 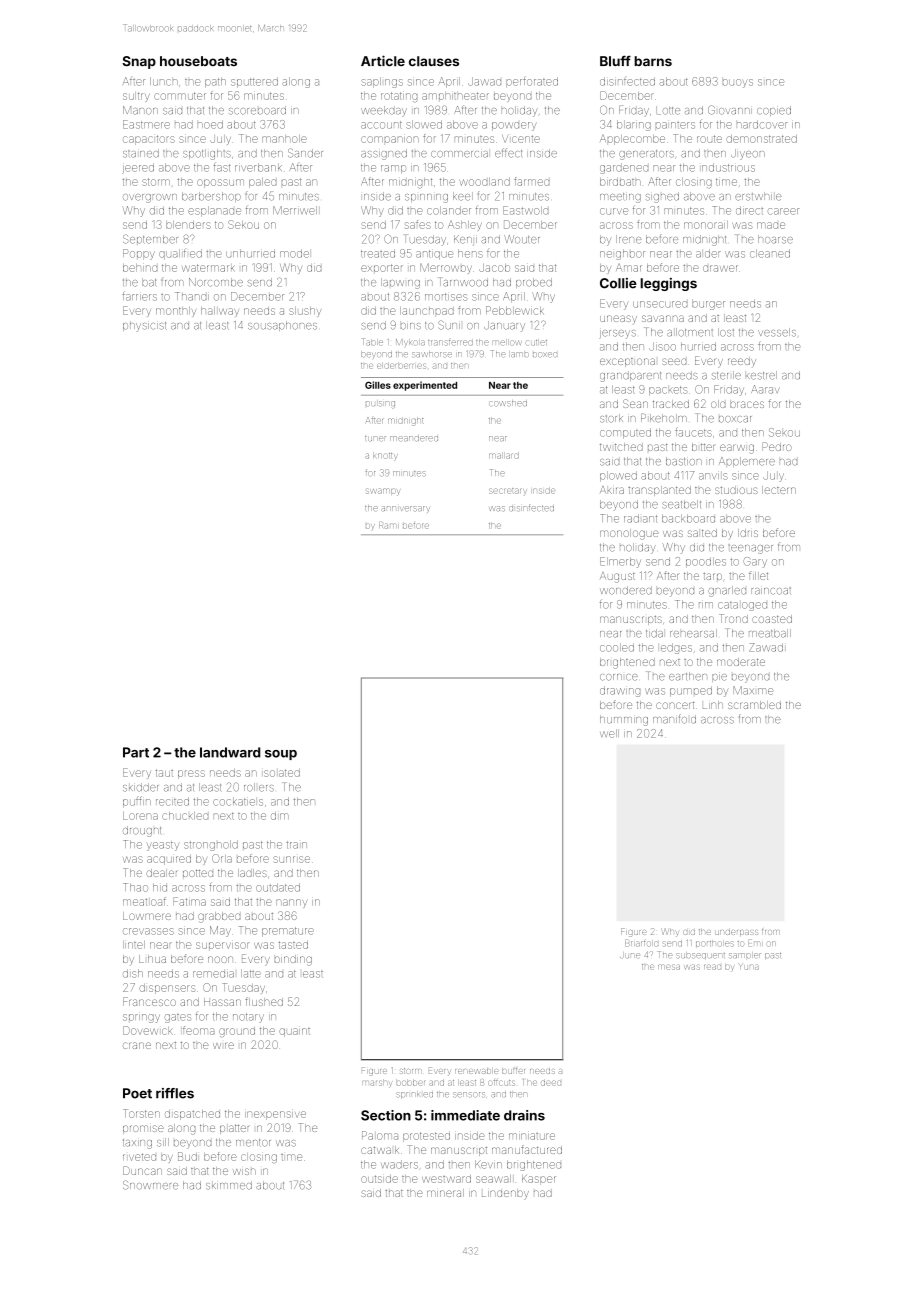 What do you see at coordinates (275, 1115) in the screenshot?
I see `inexpensive` at bounding box center [275, 1115].
